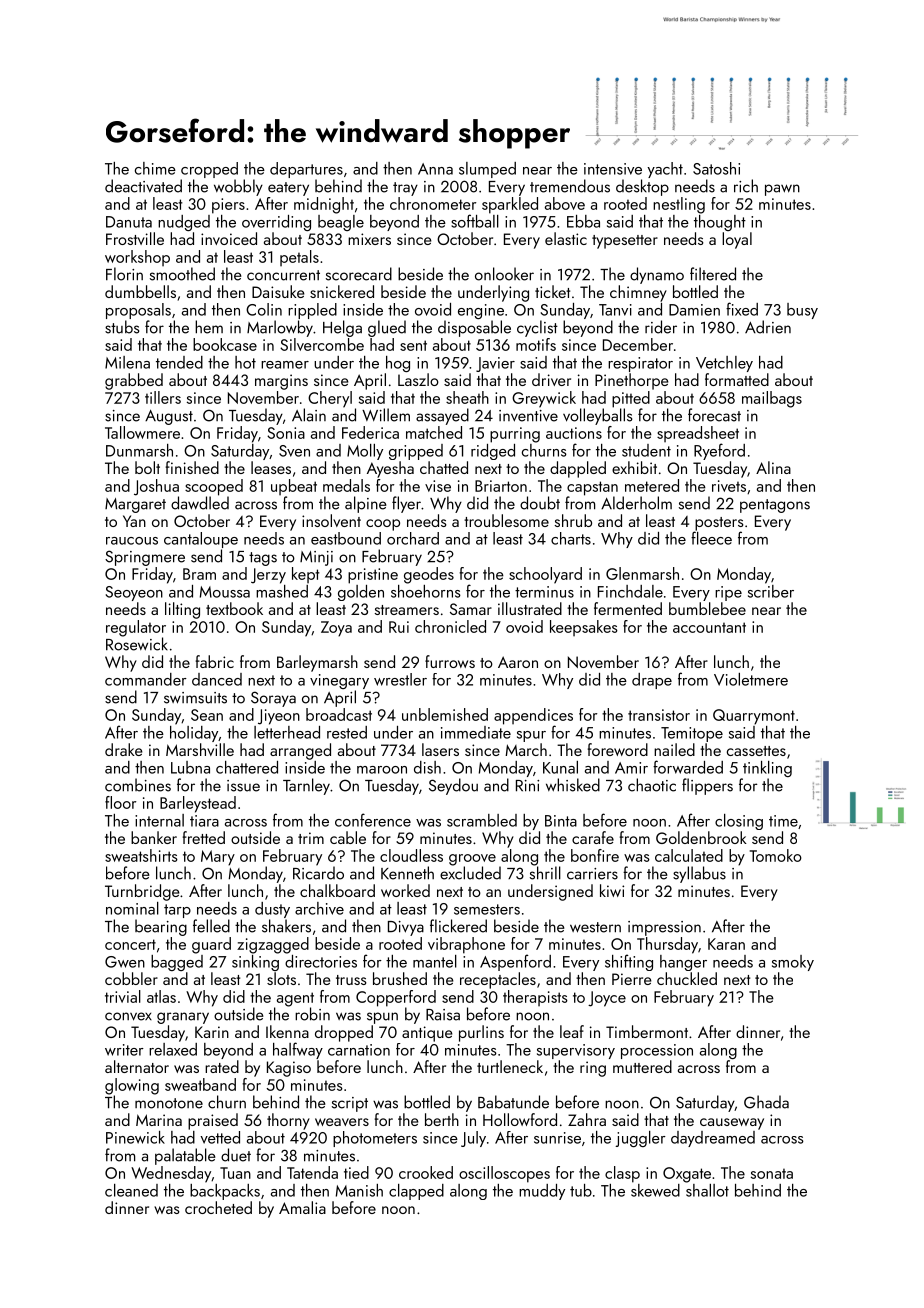  Describe the element at coordinates (737, 240) in the screenshot. I see `loyal` at that location.
